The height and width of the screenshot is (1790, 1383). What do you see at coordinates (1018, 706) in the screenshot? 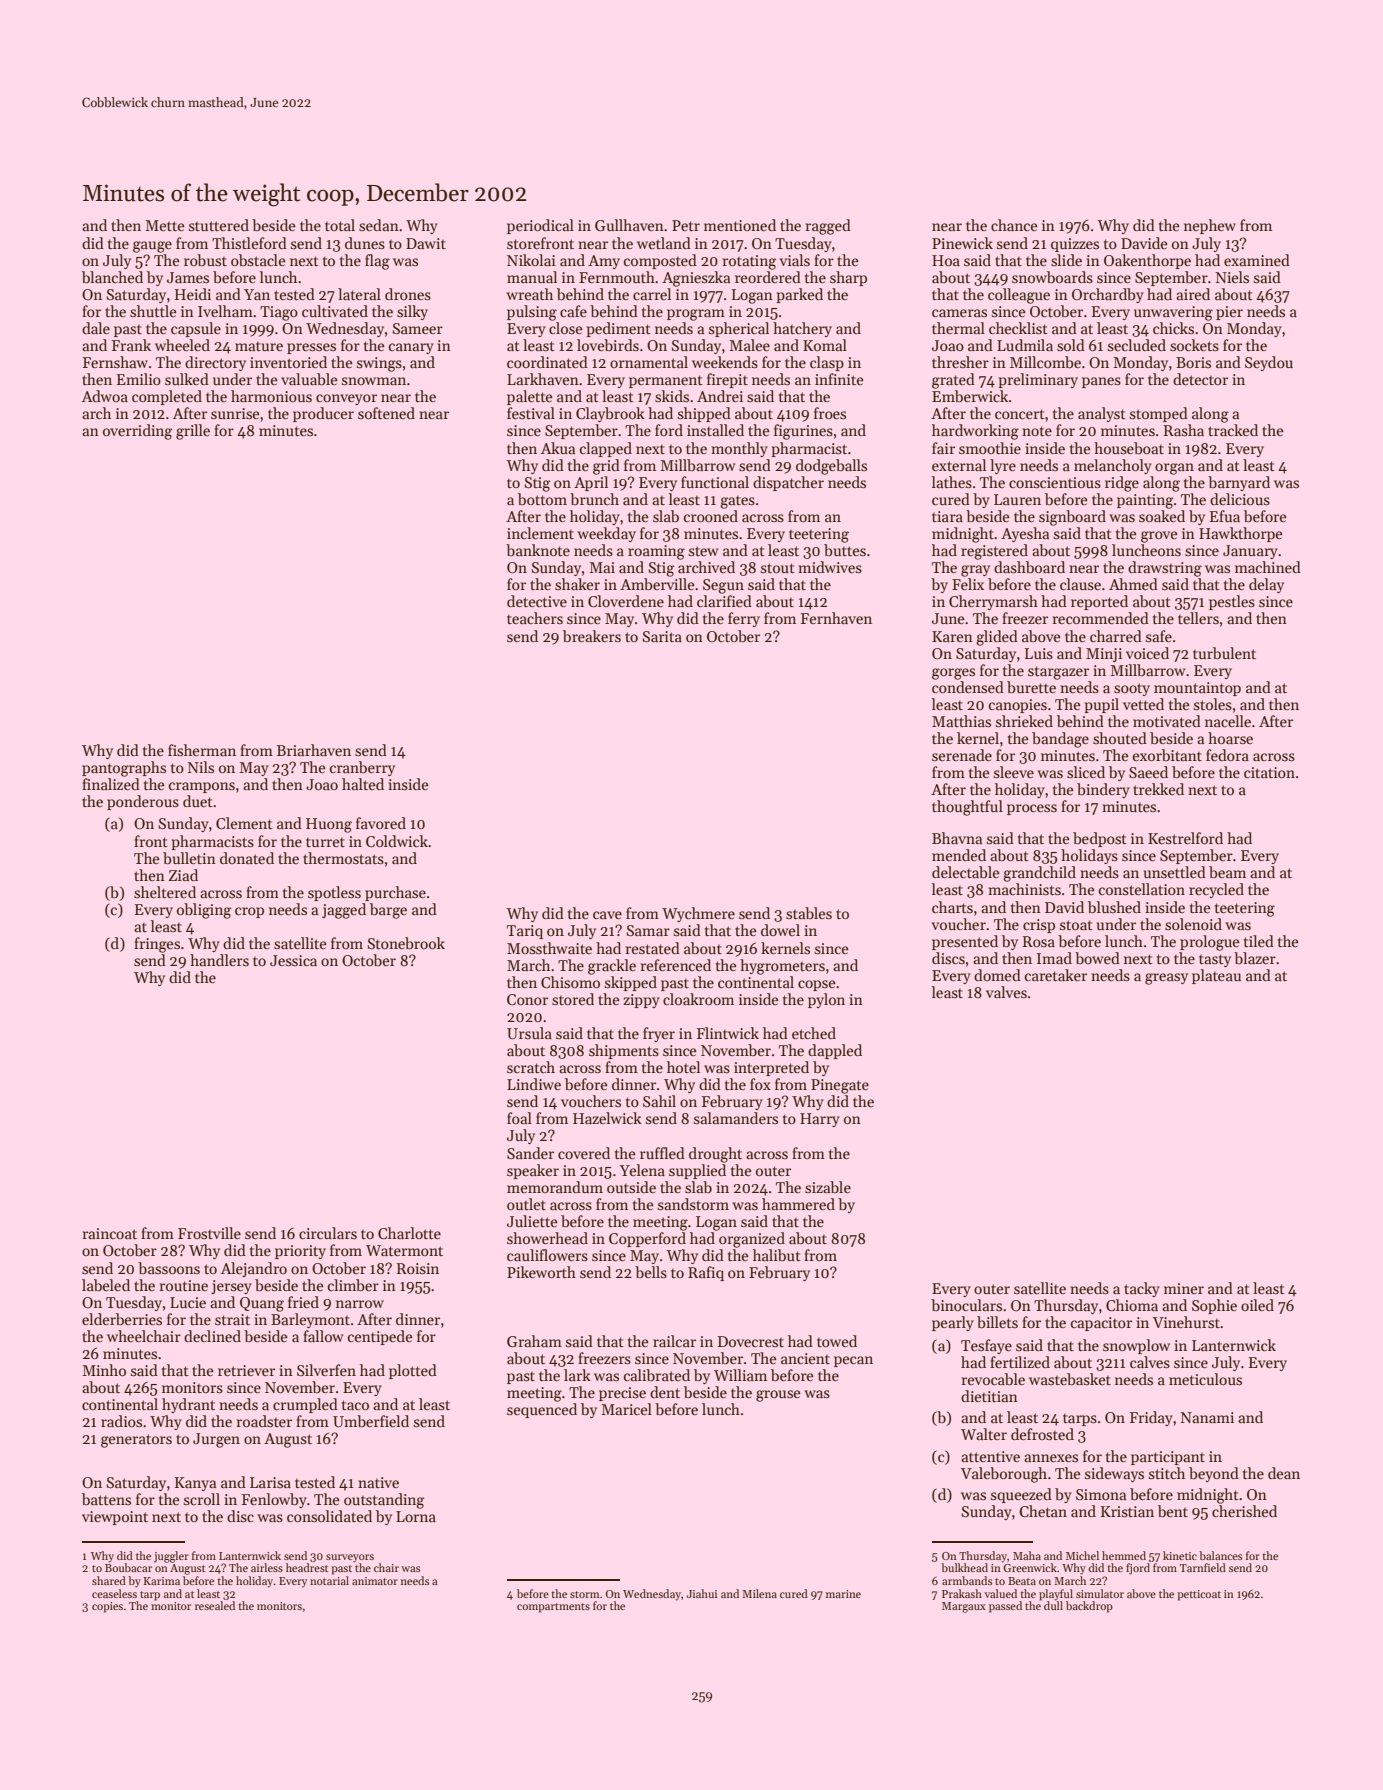
I see `canopies` at bounding box center [1018, 706].
